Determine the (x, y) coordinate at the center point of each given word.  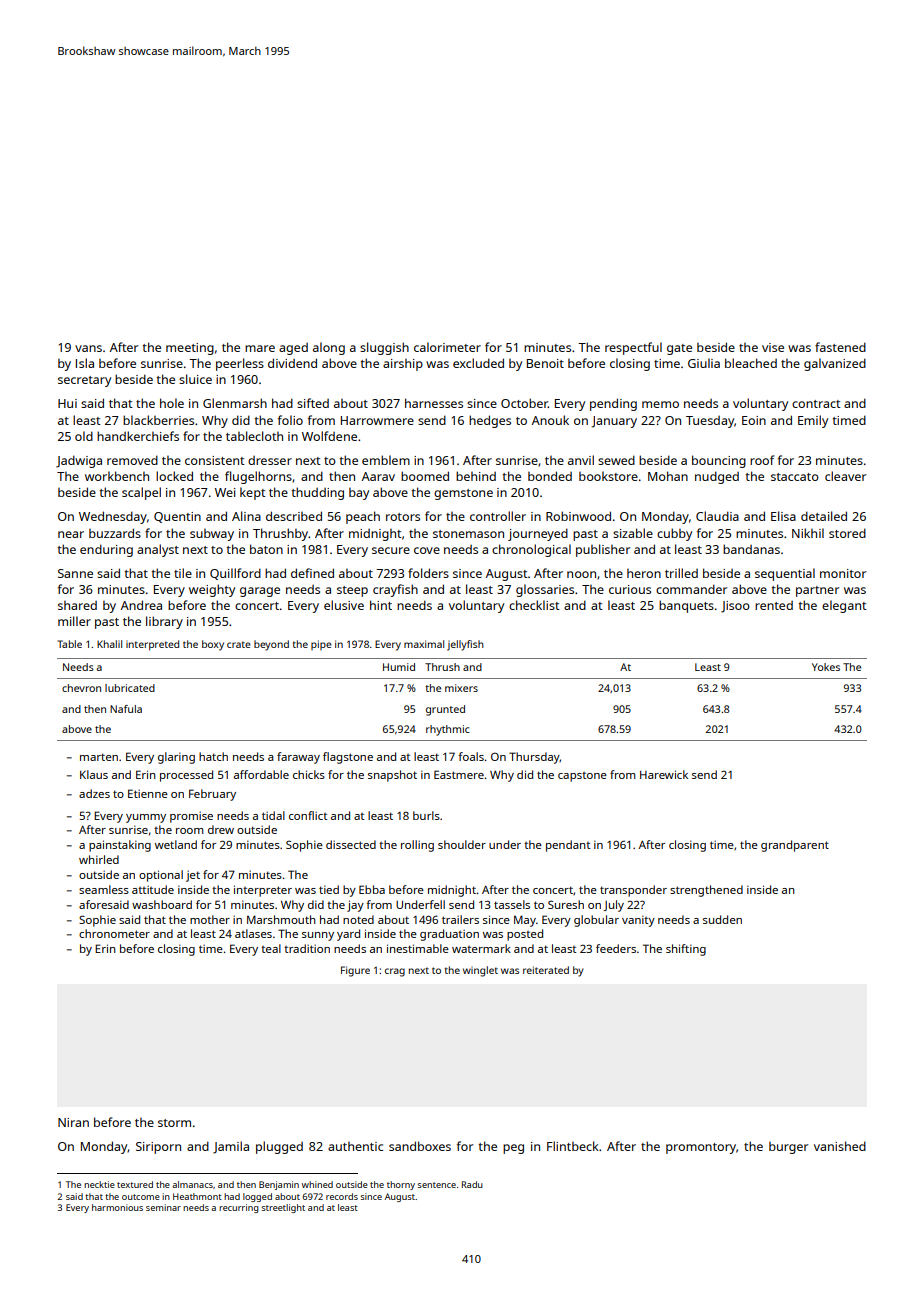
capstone (582, 777)
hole (172, 403)
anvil (581, 460)
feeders (616, 948)
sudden (722, 919)
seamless (104, 889)
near (71, 534)
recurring (239, 1208)
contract (816, 404)
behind (476, 476)
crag (395, 972)
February (212, 795)
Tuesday (710, 422)
